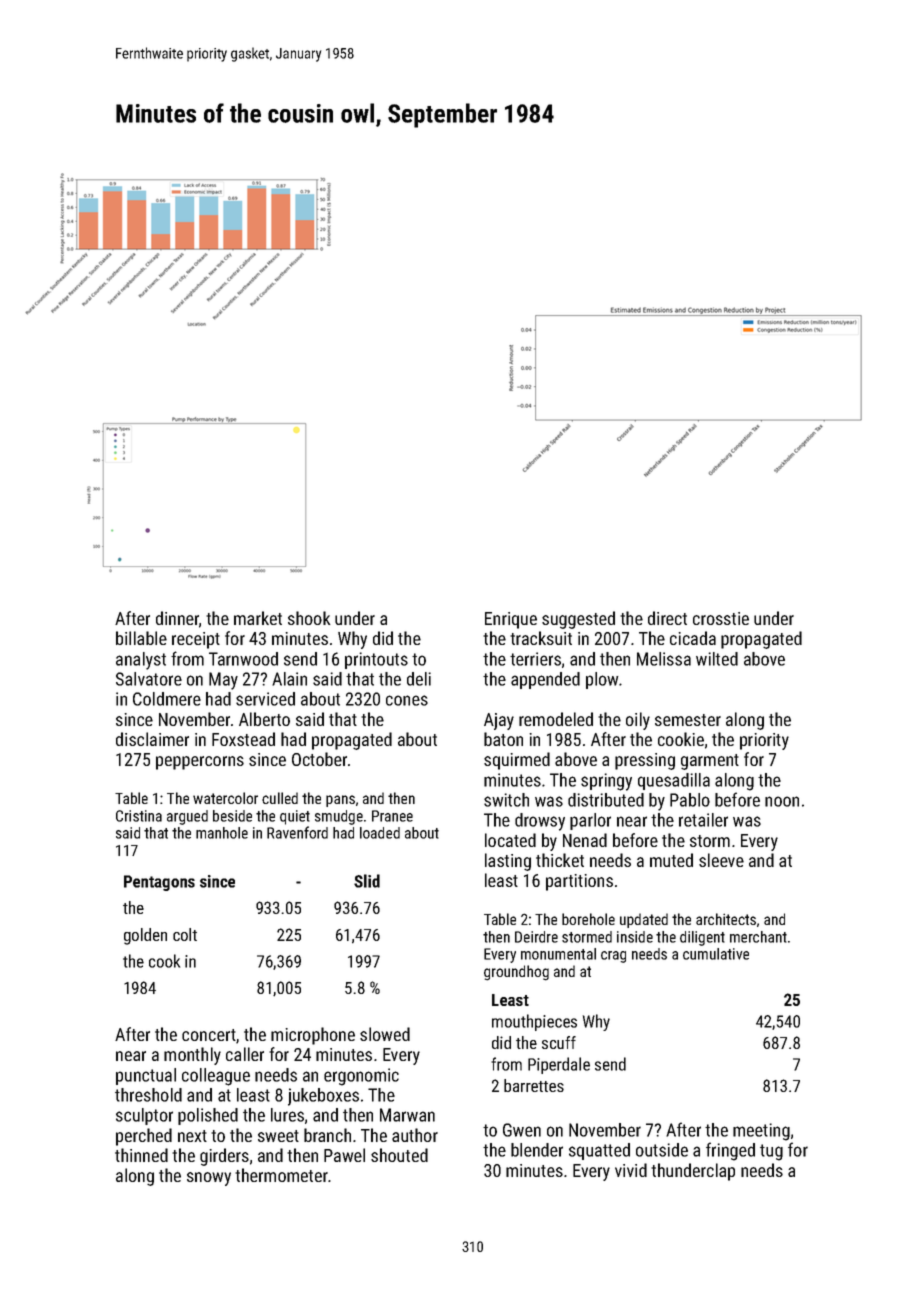 Image resolution: width=924 pixels, height=1311 pixels. I want to click on plow, so click(602, 680).
